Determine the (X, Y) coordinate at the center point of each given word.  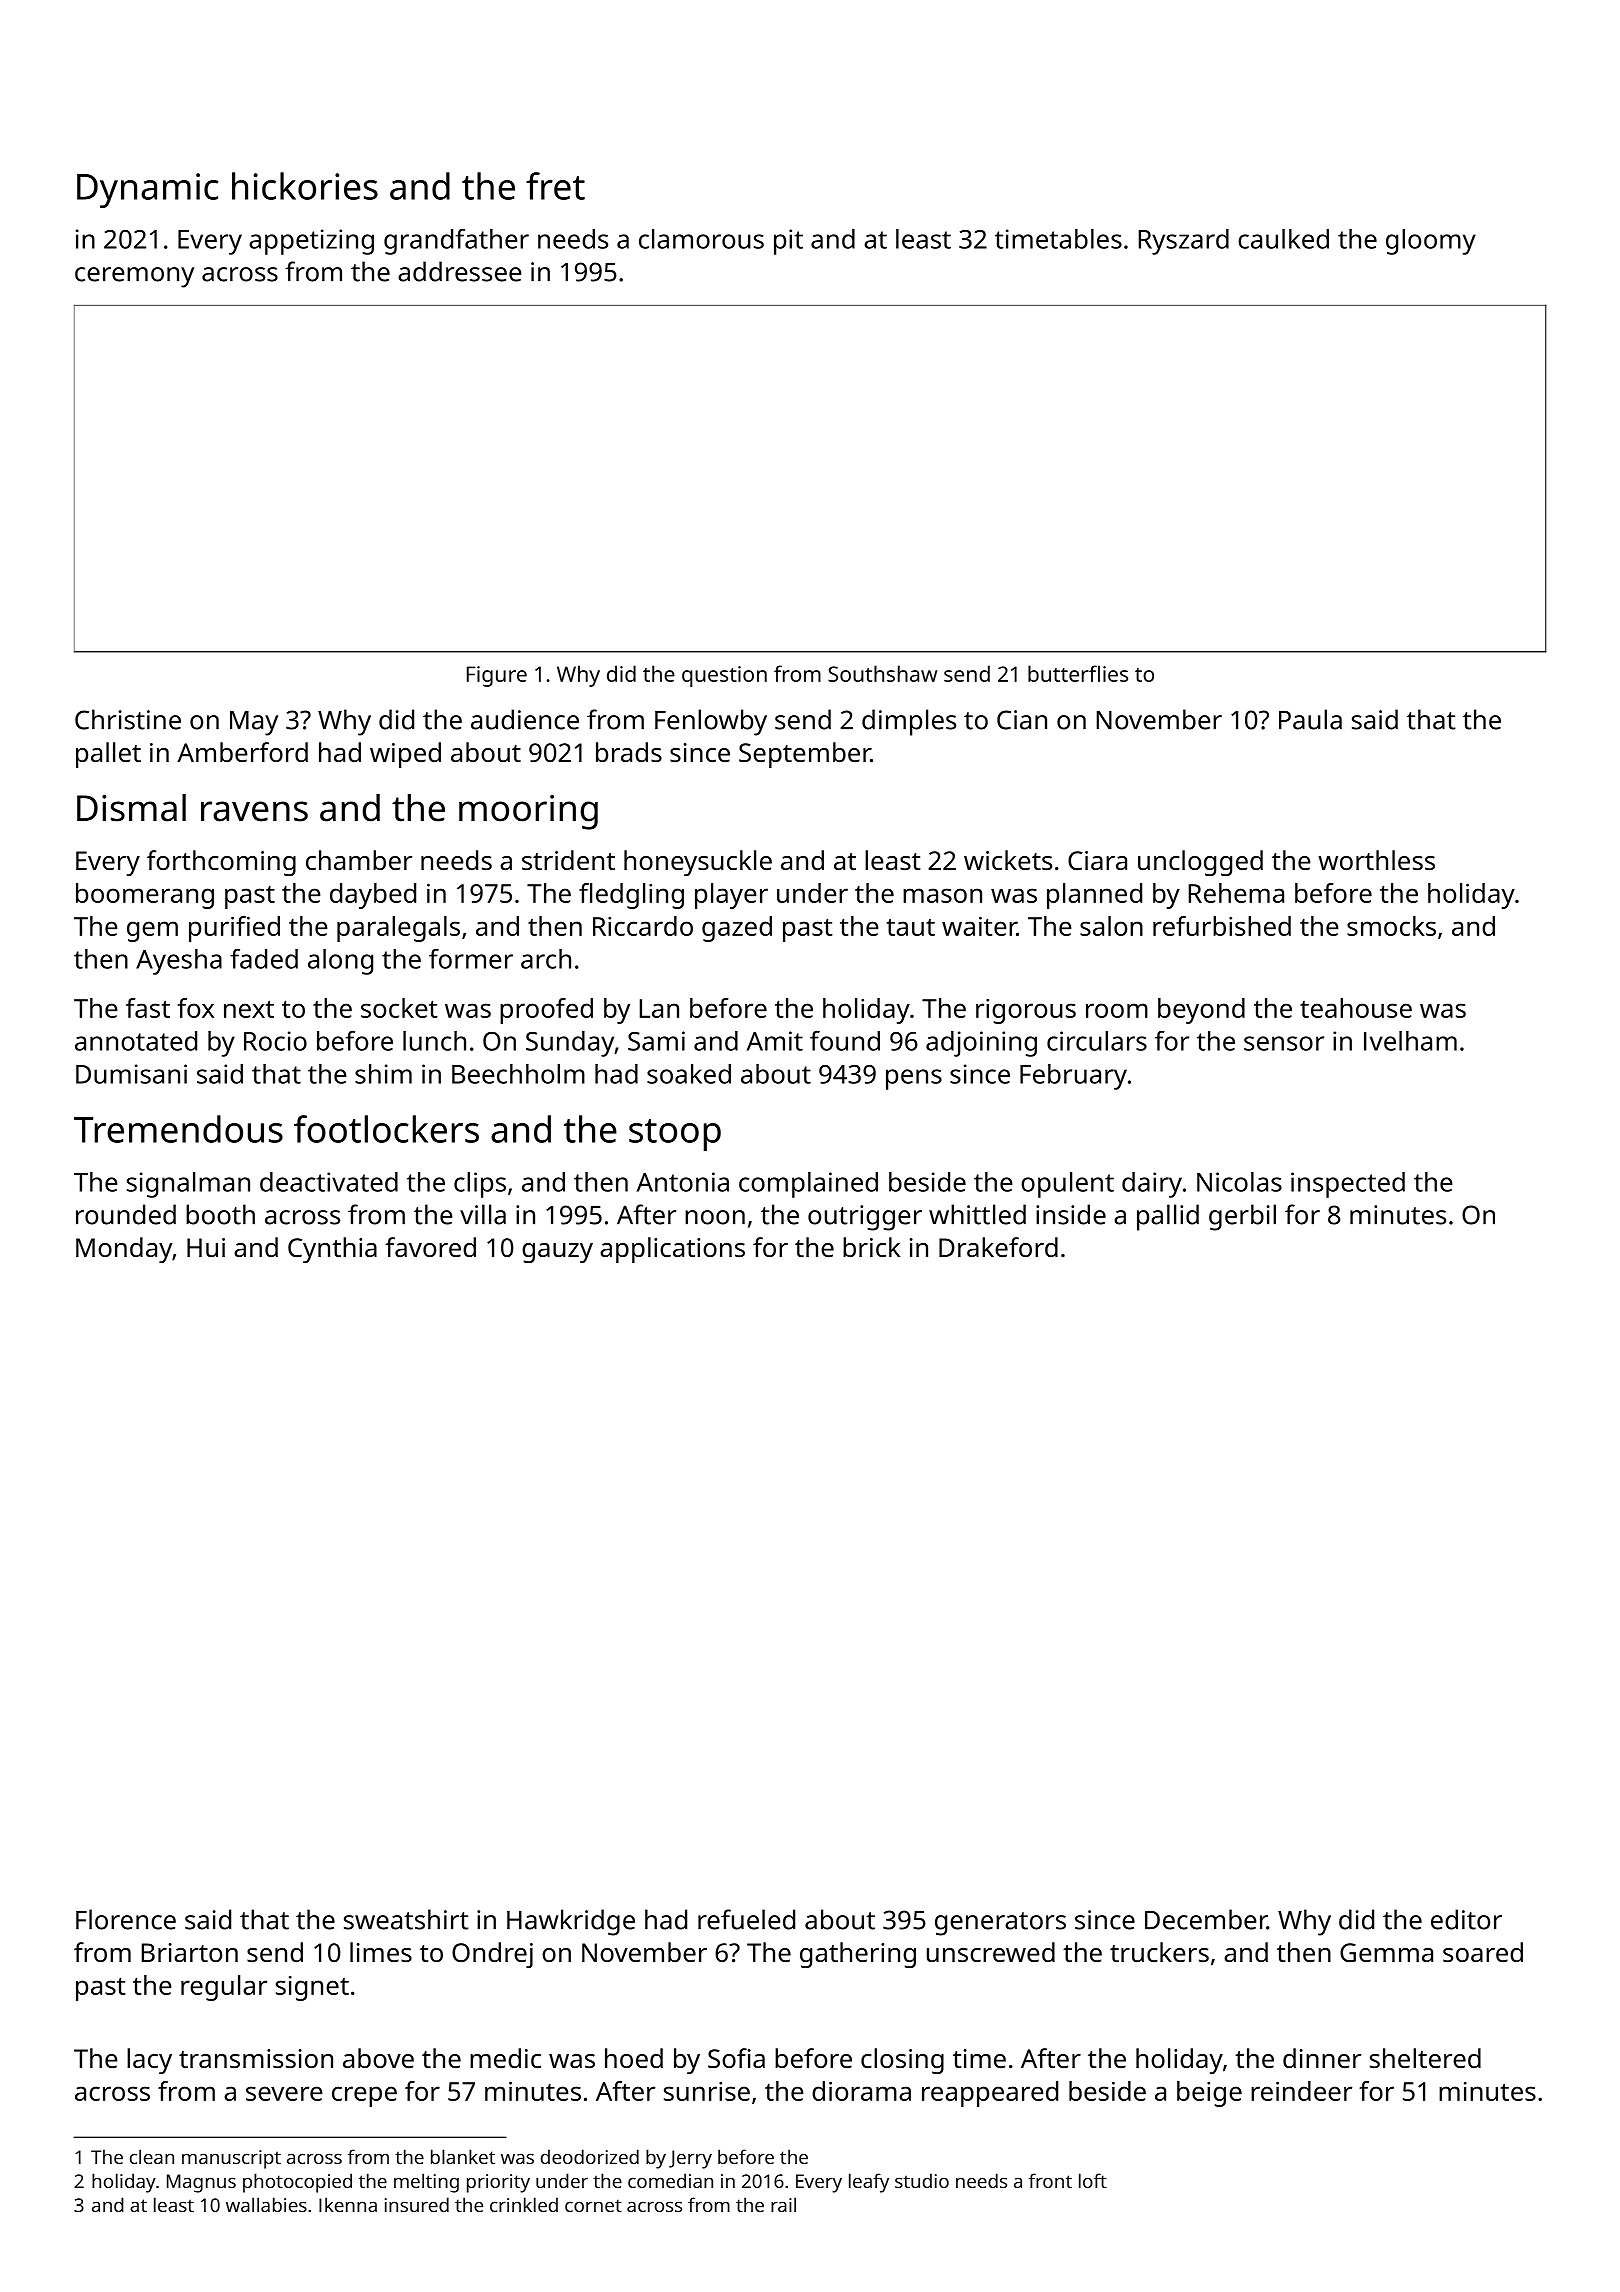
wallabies (266, 2204)
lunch (434, 1041)
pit (788, 242)
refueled (746, 1919)
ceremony (134, 277)
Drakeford (998, 1247)
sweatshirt (406, 1919)
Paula (1310, 719)
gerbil (1242, 1217)
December (1206, 1919)
